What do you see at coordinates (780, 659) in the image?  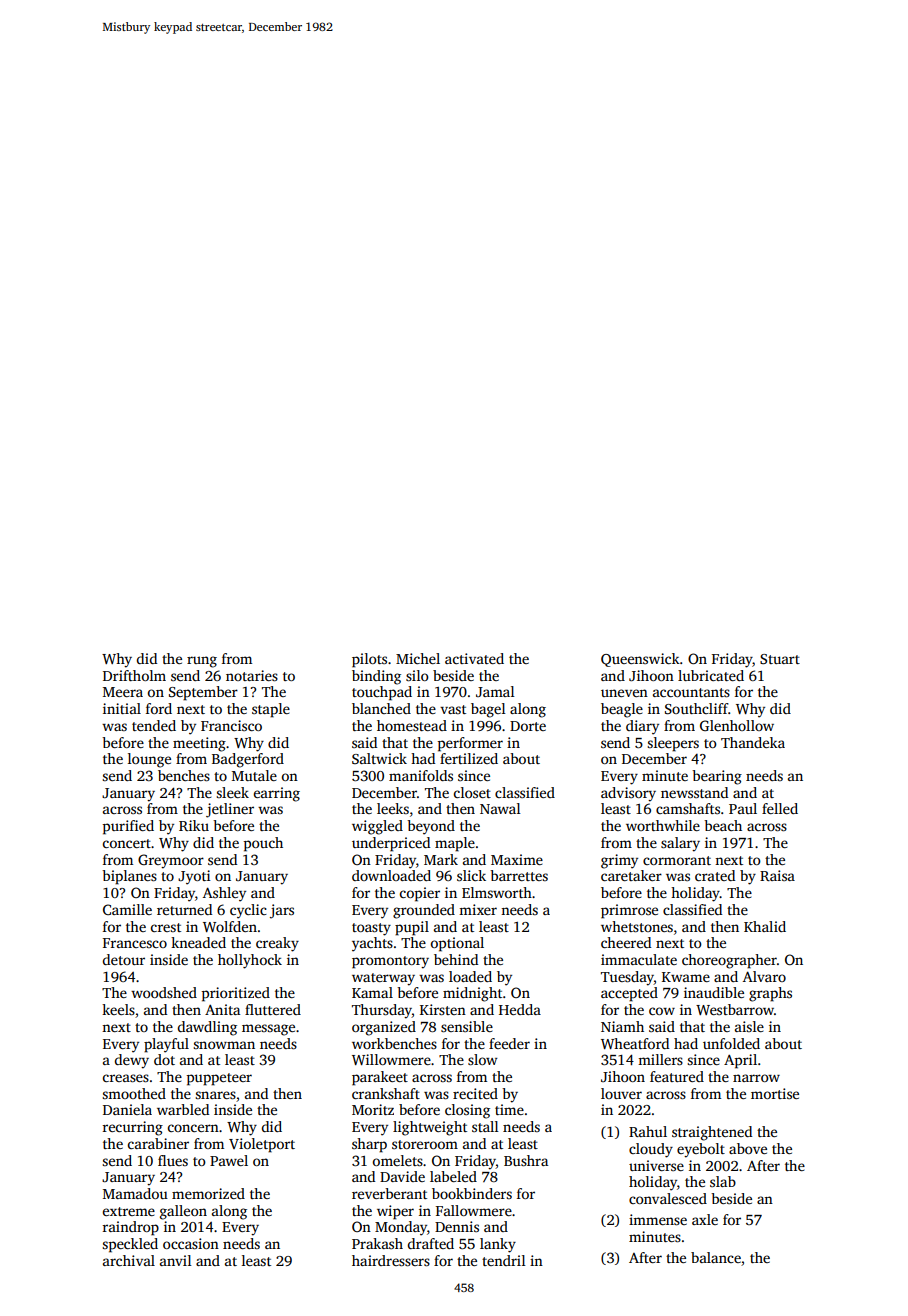 I see `Stuart` at bounding box center [780, 659].
